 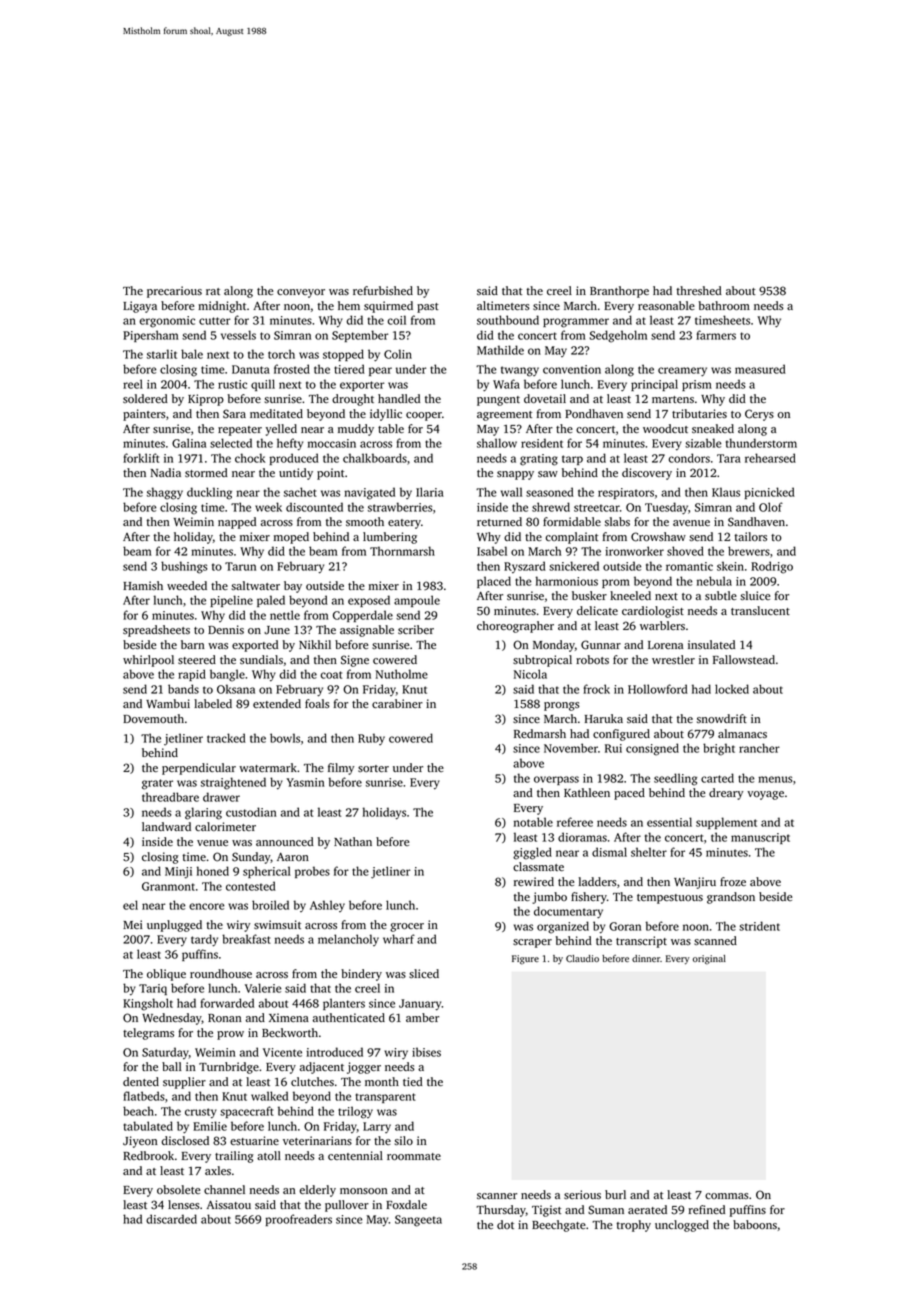 What do you see at coordinates (613, 748) in the screenshot?
I see `Rui` at bounding box center [613, 748].
